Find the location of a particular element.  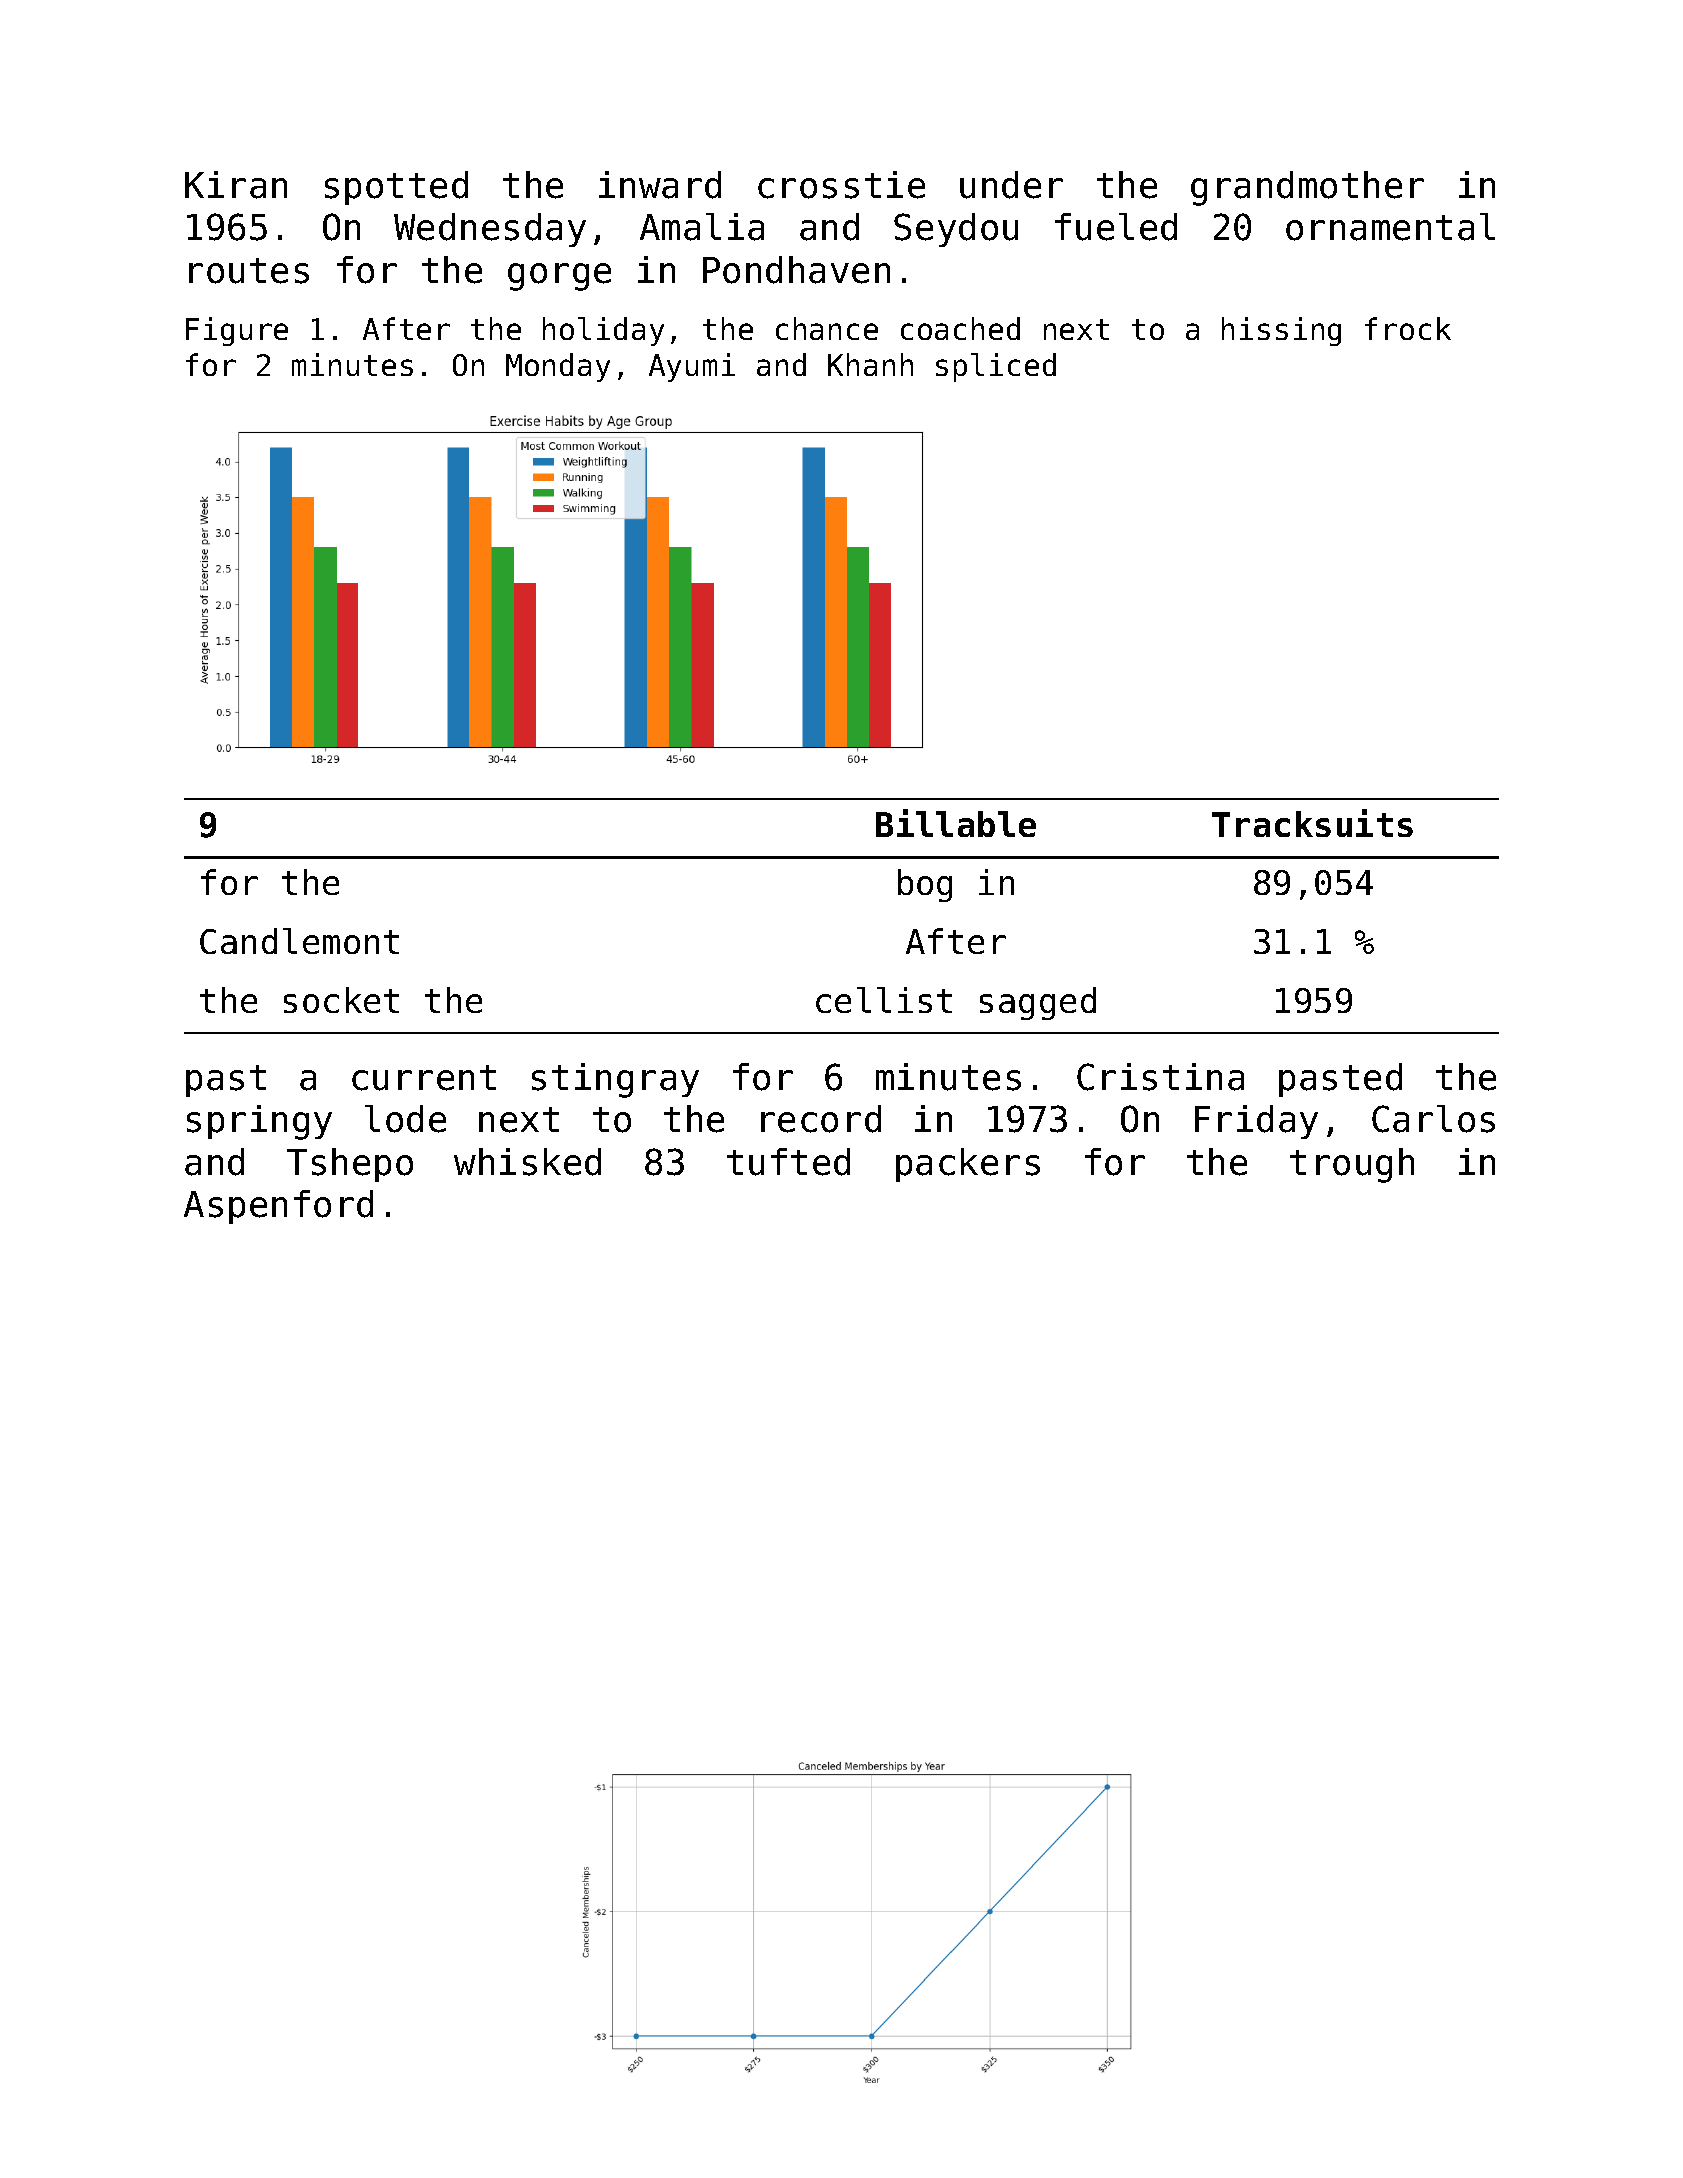

ornamental is located at coordinates (1390, 227).
